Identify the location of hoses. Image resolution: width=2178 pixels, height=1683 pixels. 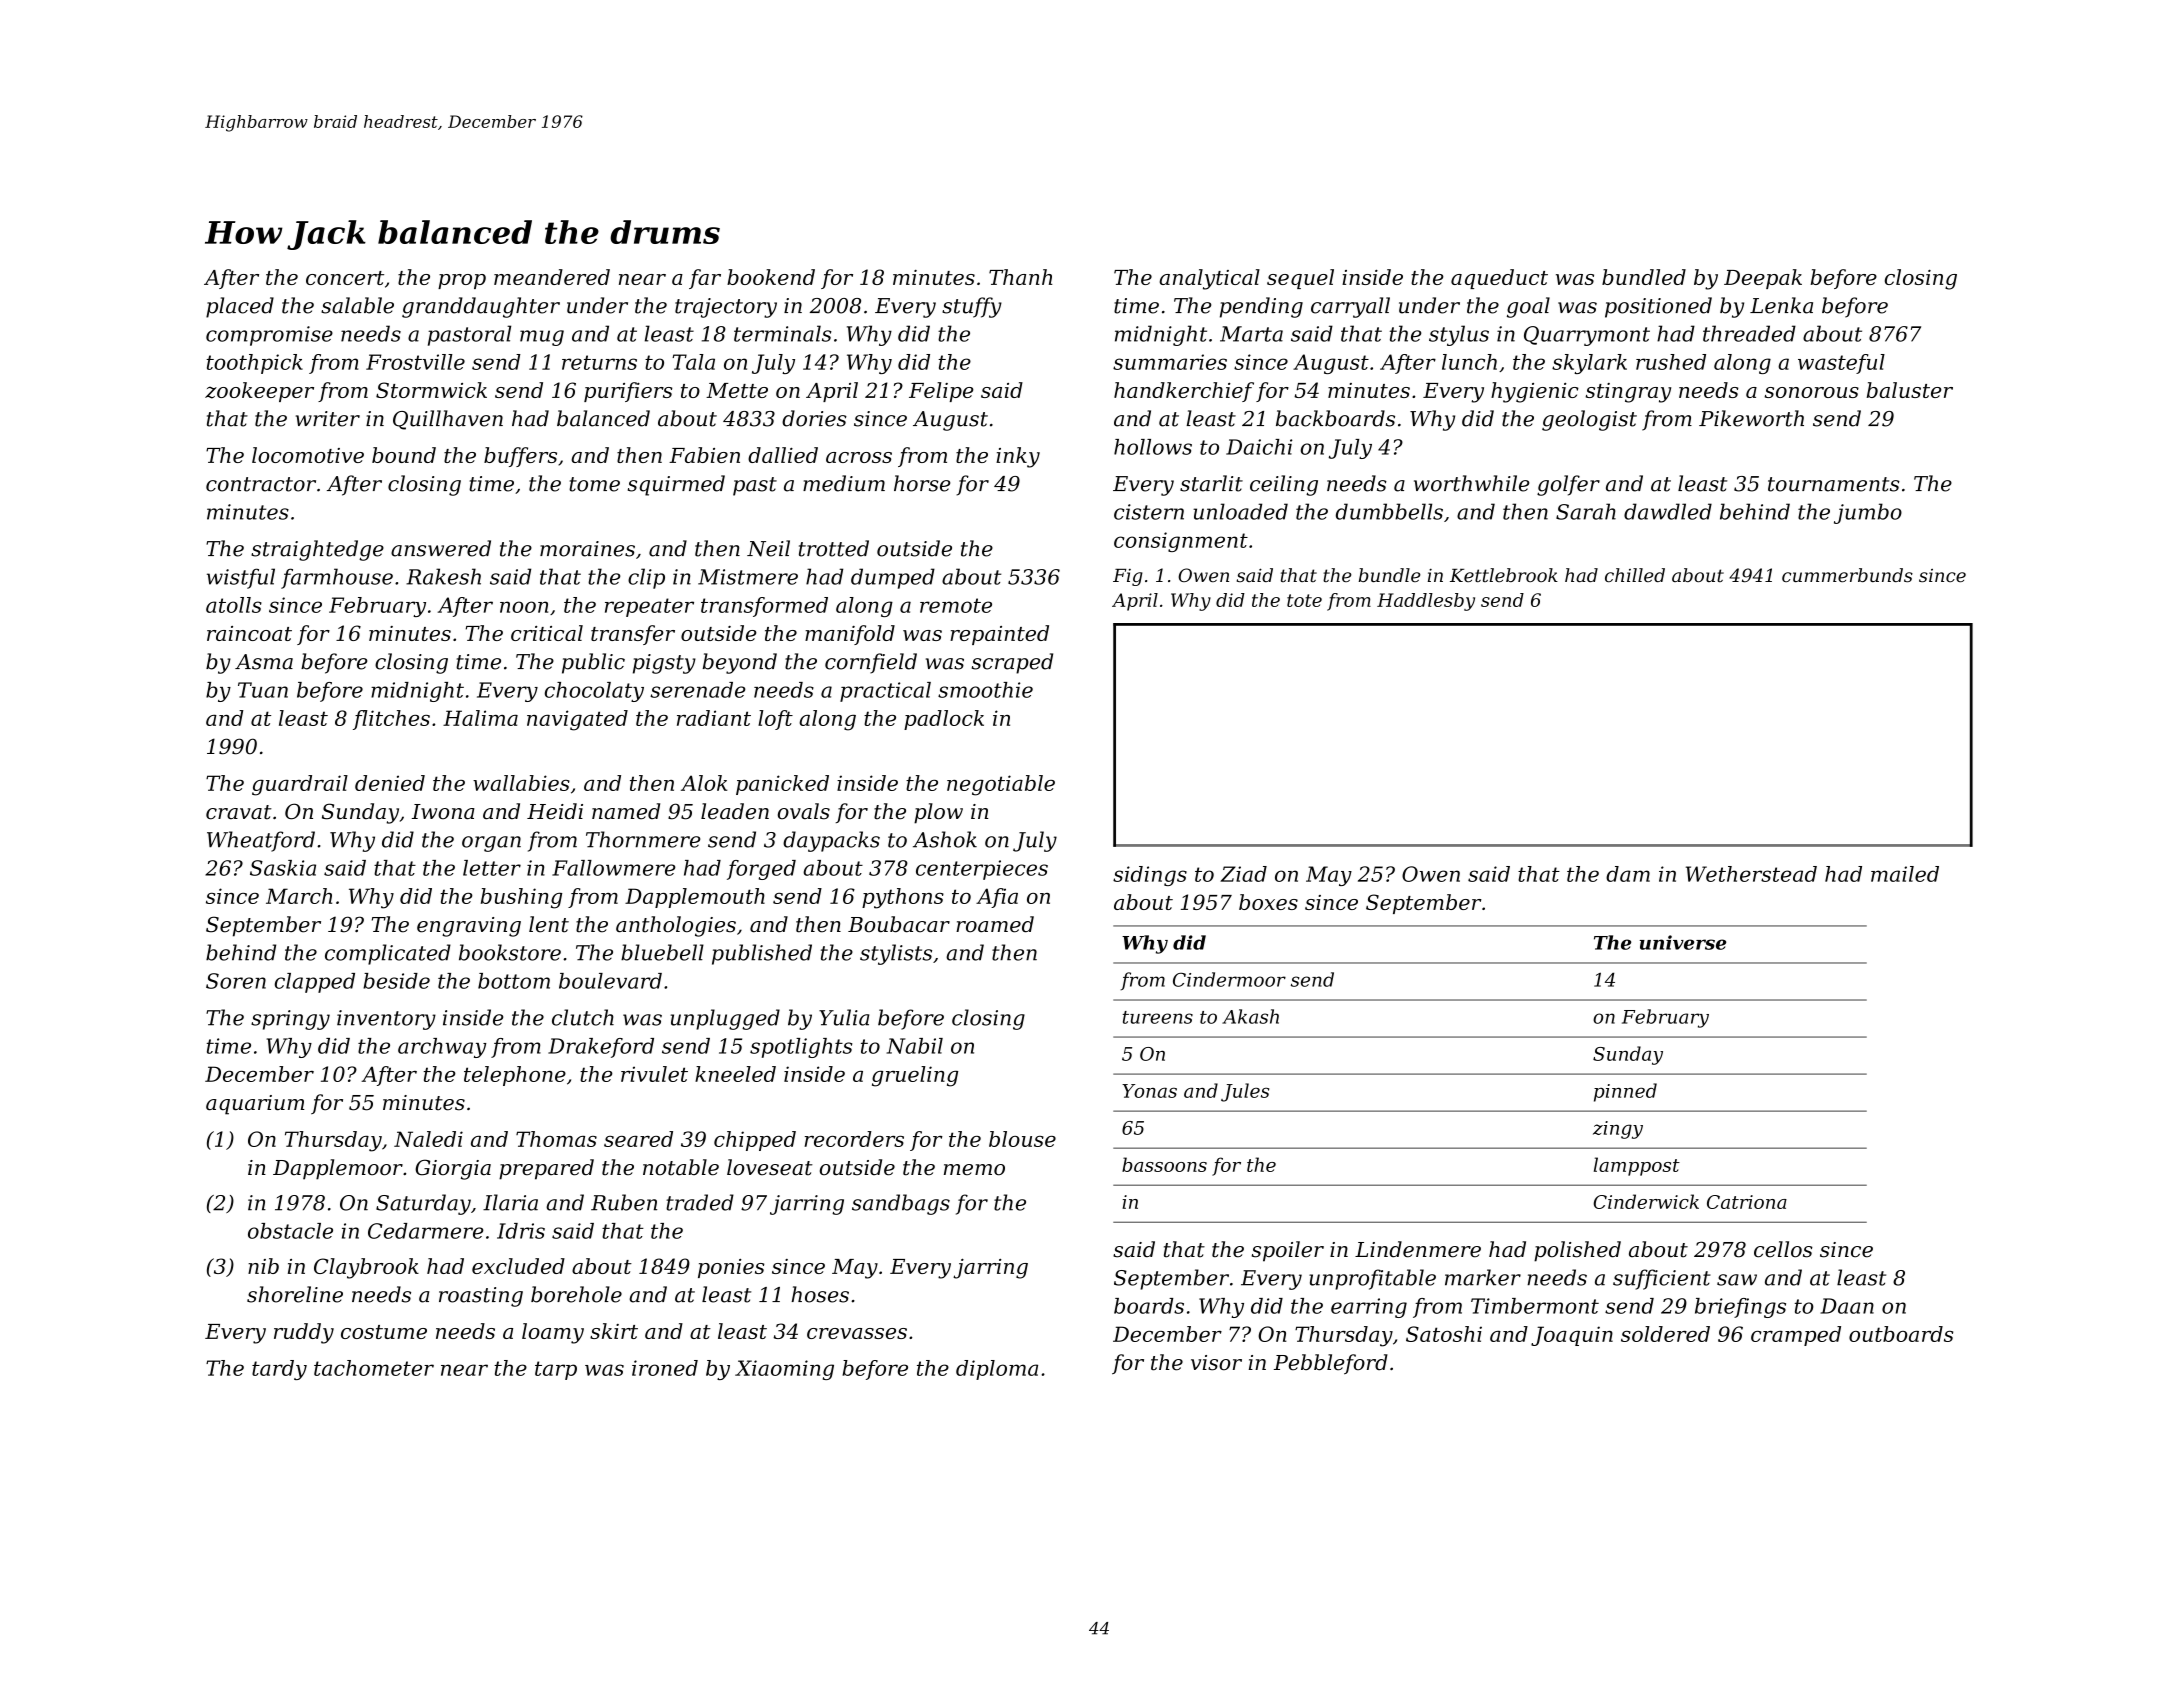
(820, 1294).
